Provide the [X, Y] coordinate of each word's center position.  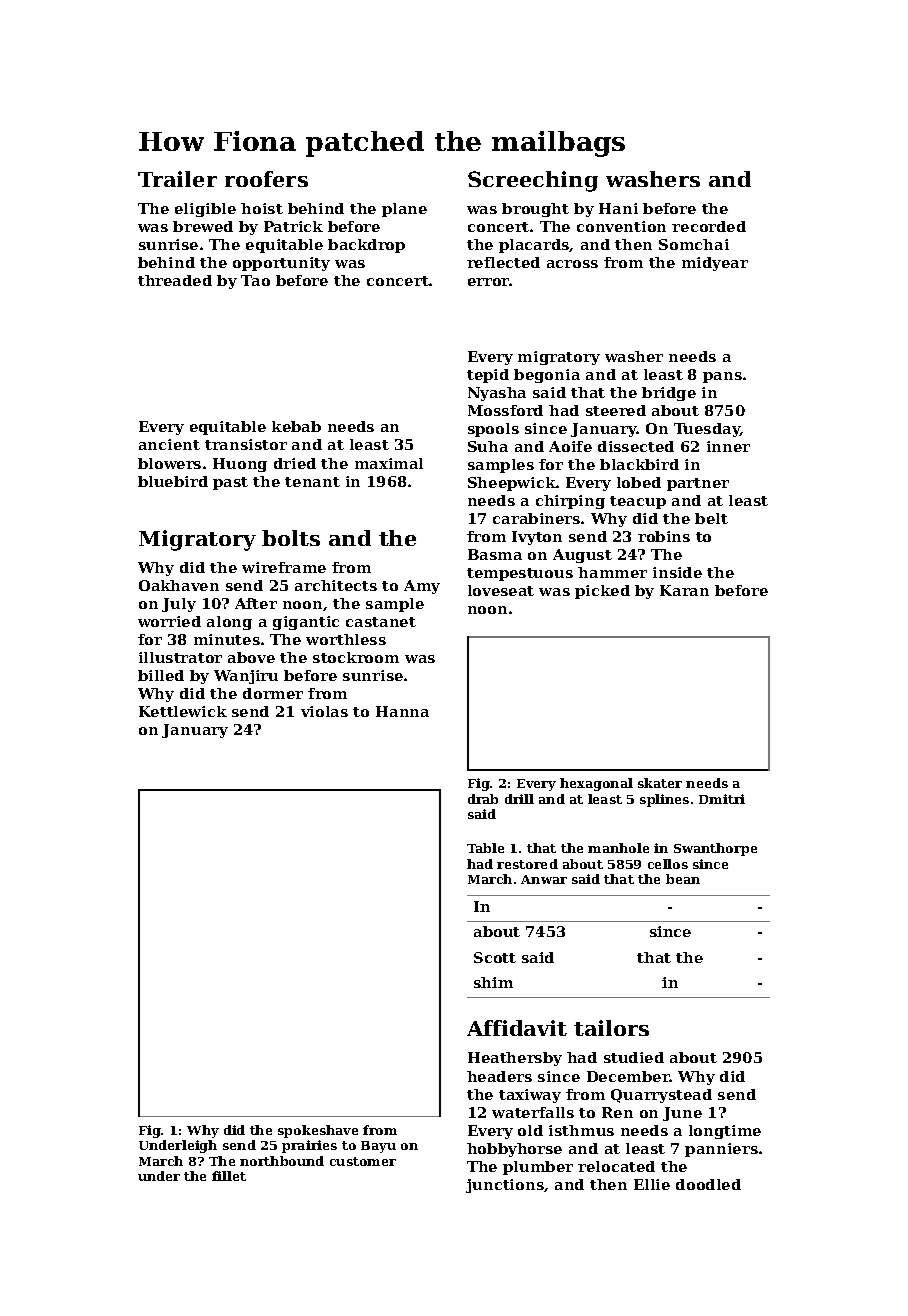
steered [616, 410]
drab [483, 799]
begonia [547, 376]
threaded [175, 280]
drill [519, 799]
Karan [684, 590]
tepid [488, 376]
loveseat [501, 590]
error [489, 282]
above [251, 657]
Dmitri [722, 799]
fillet [229, 1176]
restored [527, 864]
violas [324, 711]
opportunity [281, 264]
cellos [668, 864]
